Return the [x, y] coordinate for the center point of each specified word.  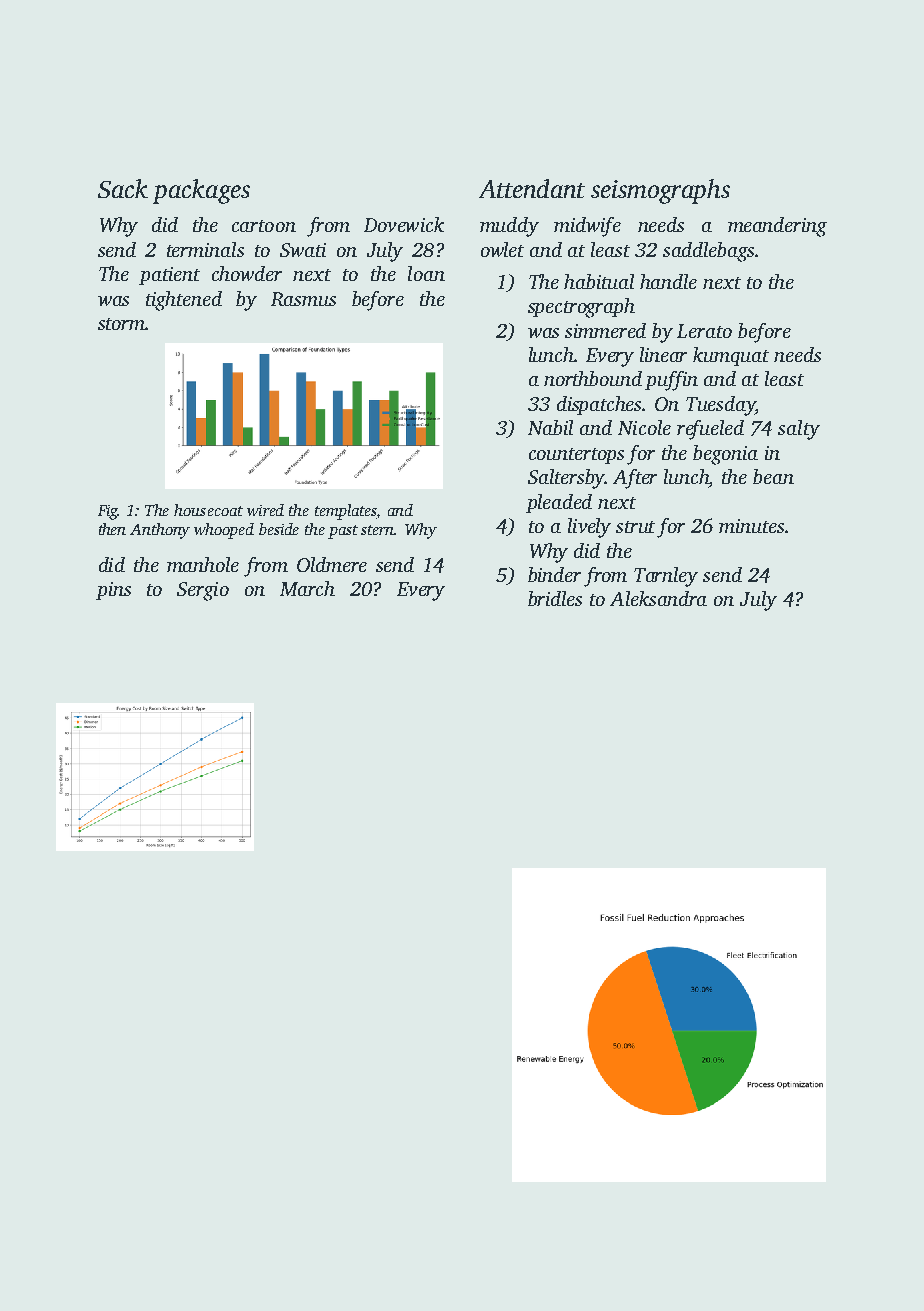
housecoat [208, 510]
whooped [224, 531]
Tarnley [666, 577]
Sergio [203, 591]
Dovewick [404, 224]
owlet [502, 249]
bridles [555, 598]
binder [554, 574]
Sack [123, 188]
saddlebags [708, 252]
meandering [777, 227]
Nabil [550, 427]
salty [799, 430]
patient [169, 276]
